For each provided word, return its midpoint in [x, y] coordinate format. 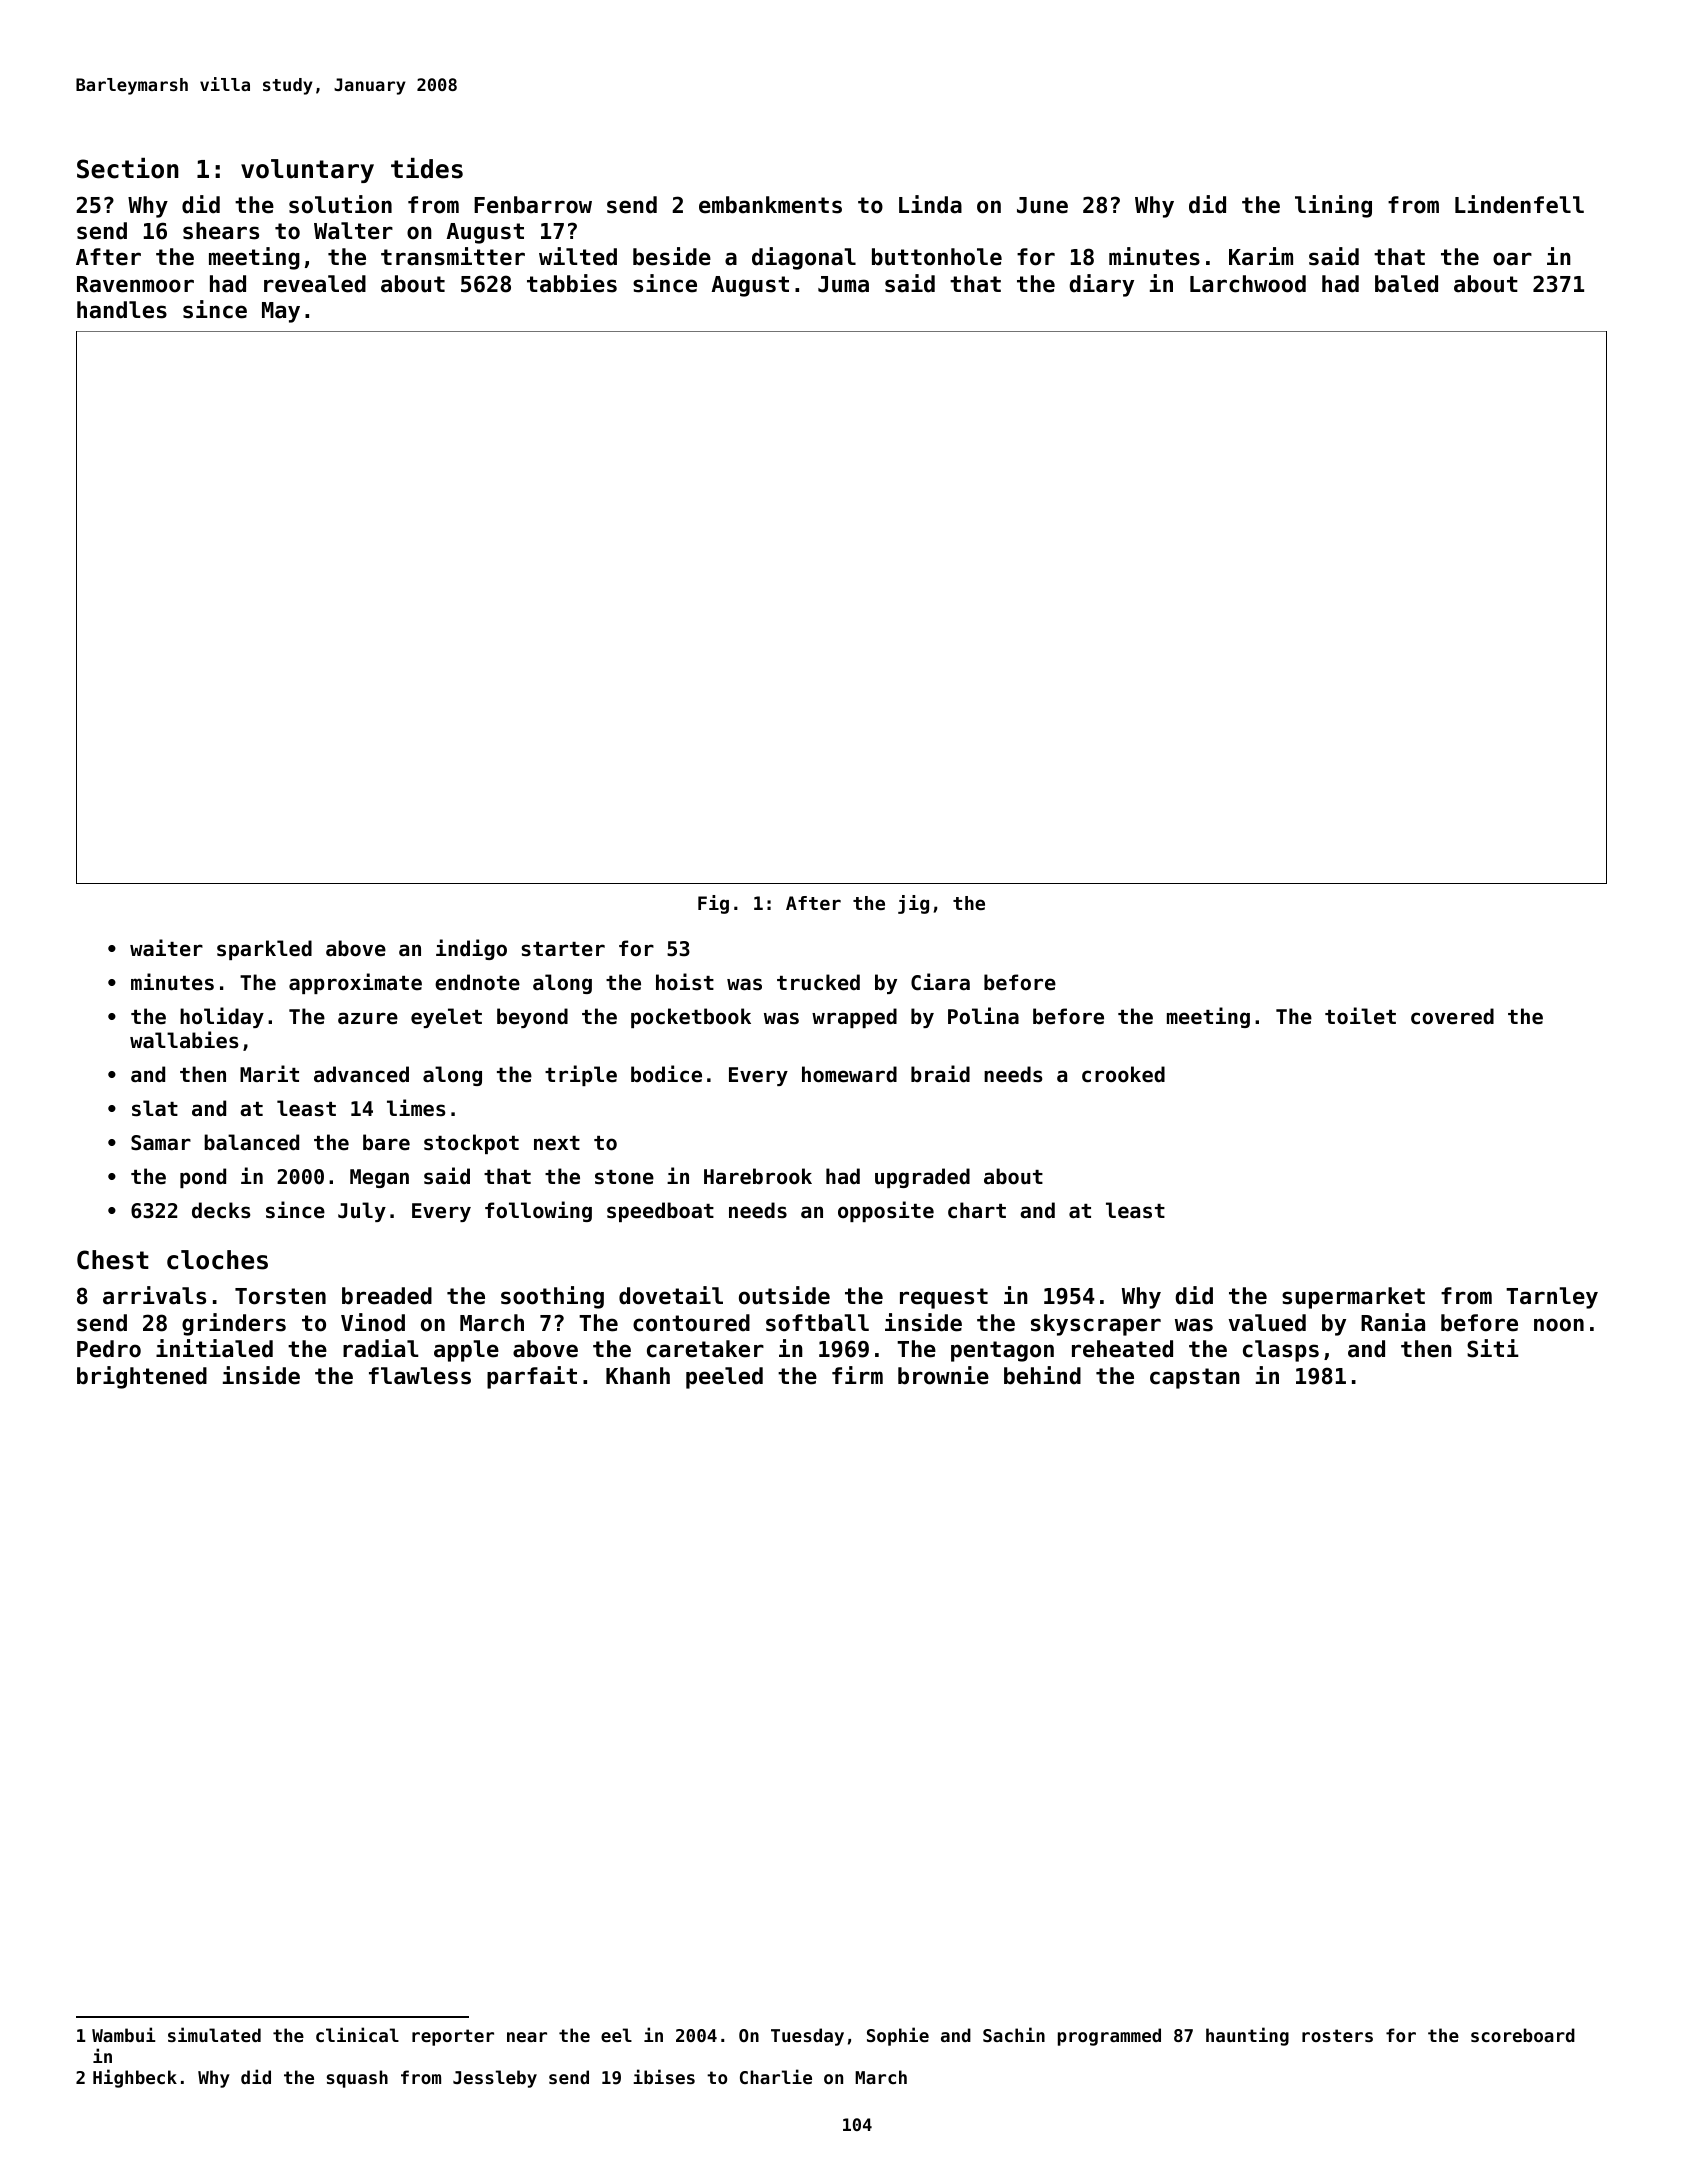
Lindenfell [1519, 204]
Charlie [776, 2076]
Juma [843, 284]
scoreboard [1523, 2035]
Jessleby [495, 2079]
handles [122, 310]
